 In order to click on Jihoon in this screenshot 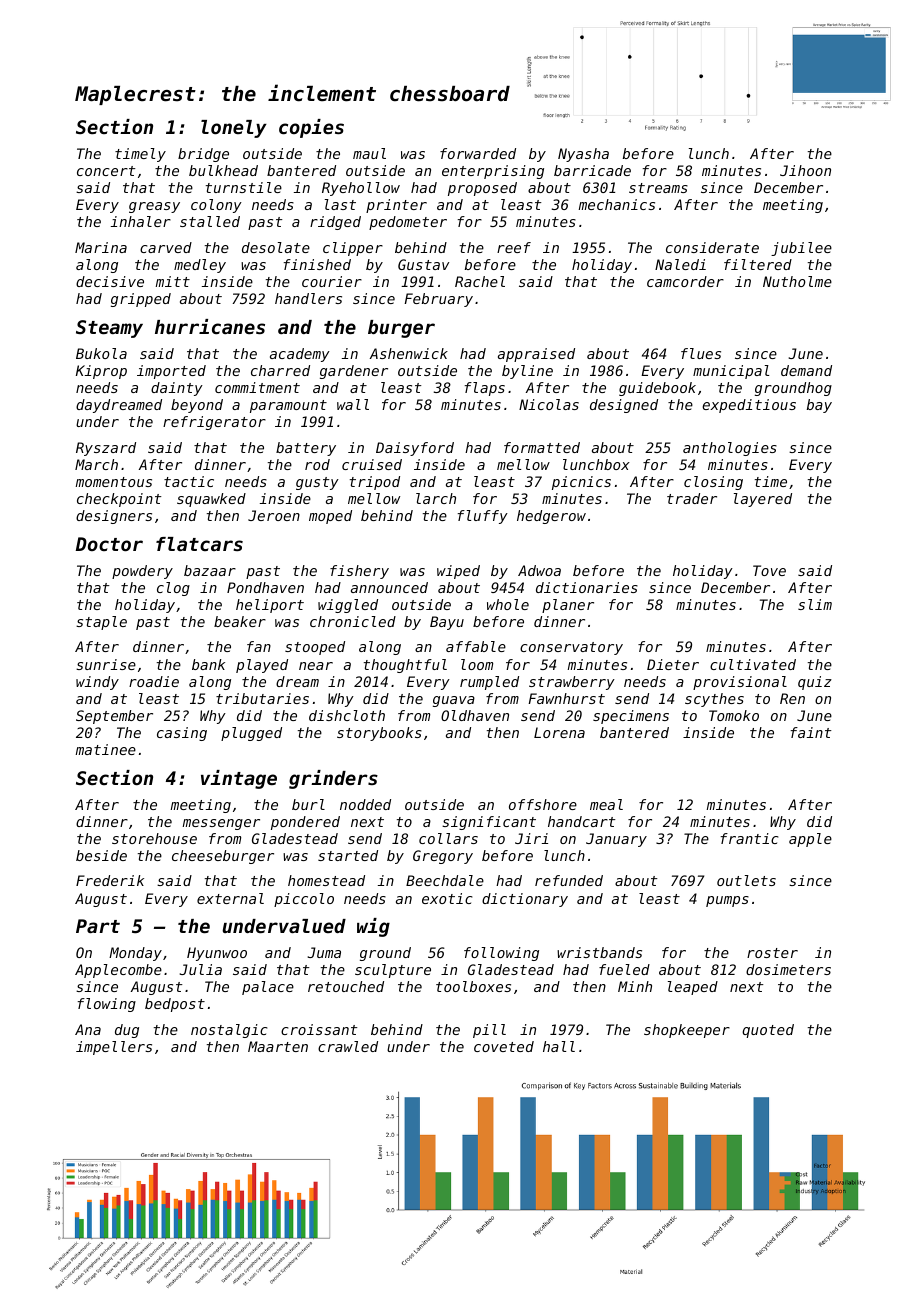, I will do `click(805, 170)`.
